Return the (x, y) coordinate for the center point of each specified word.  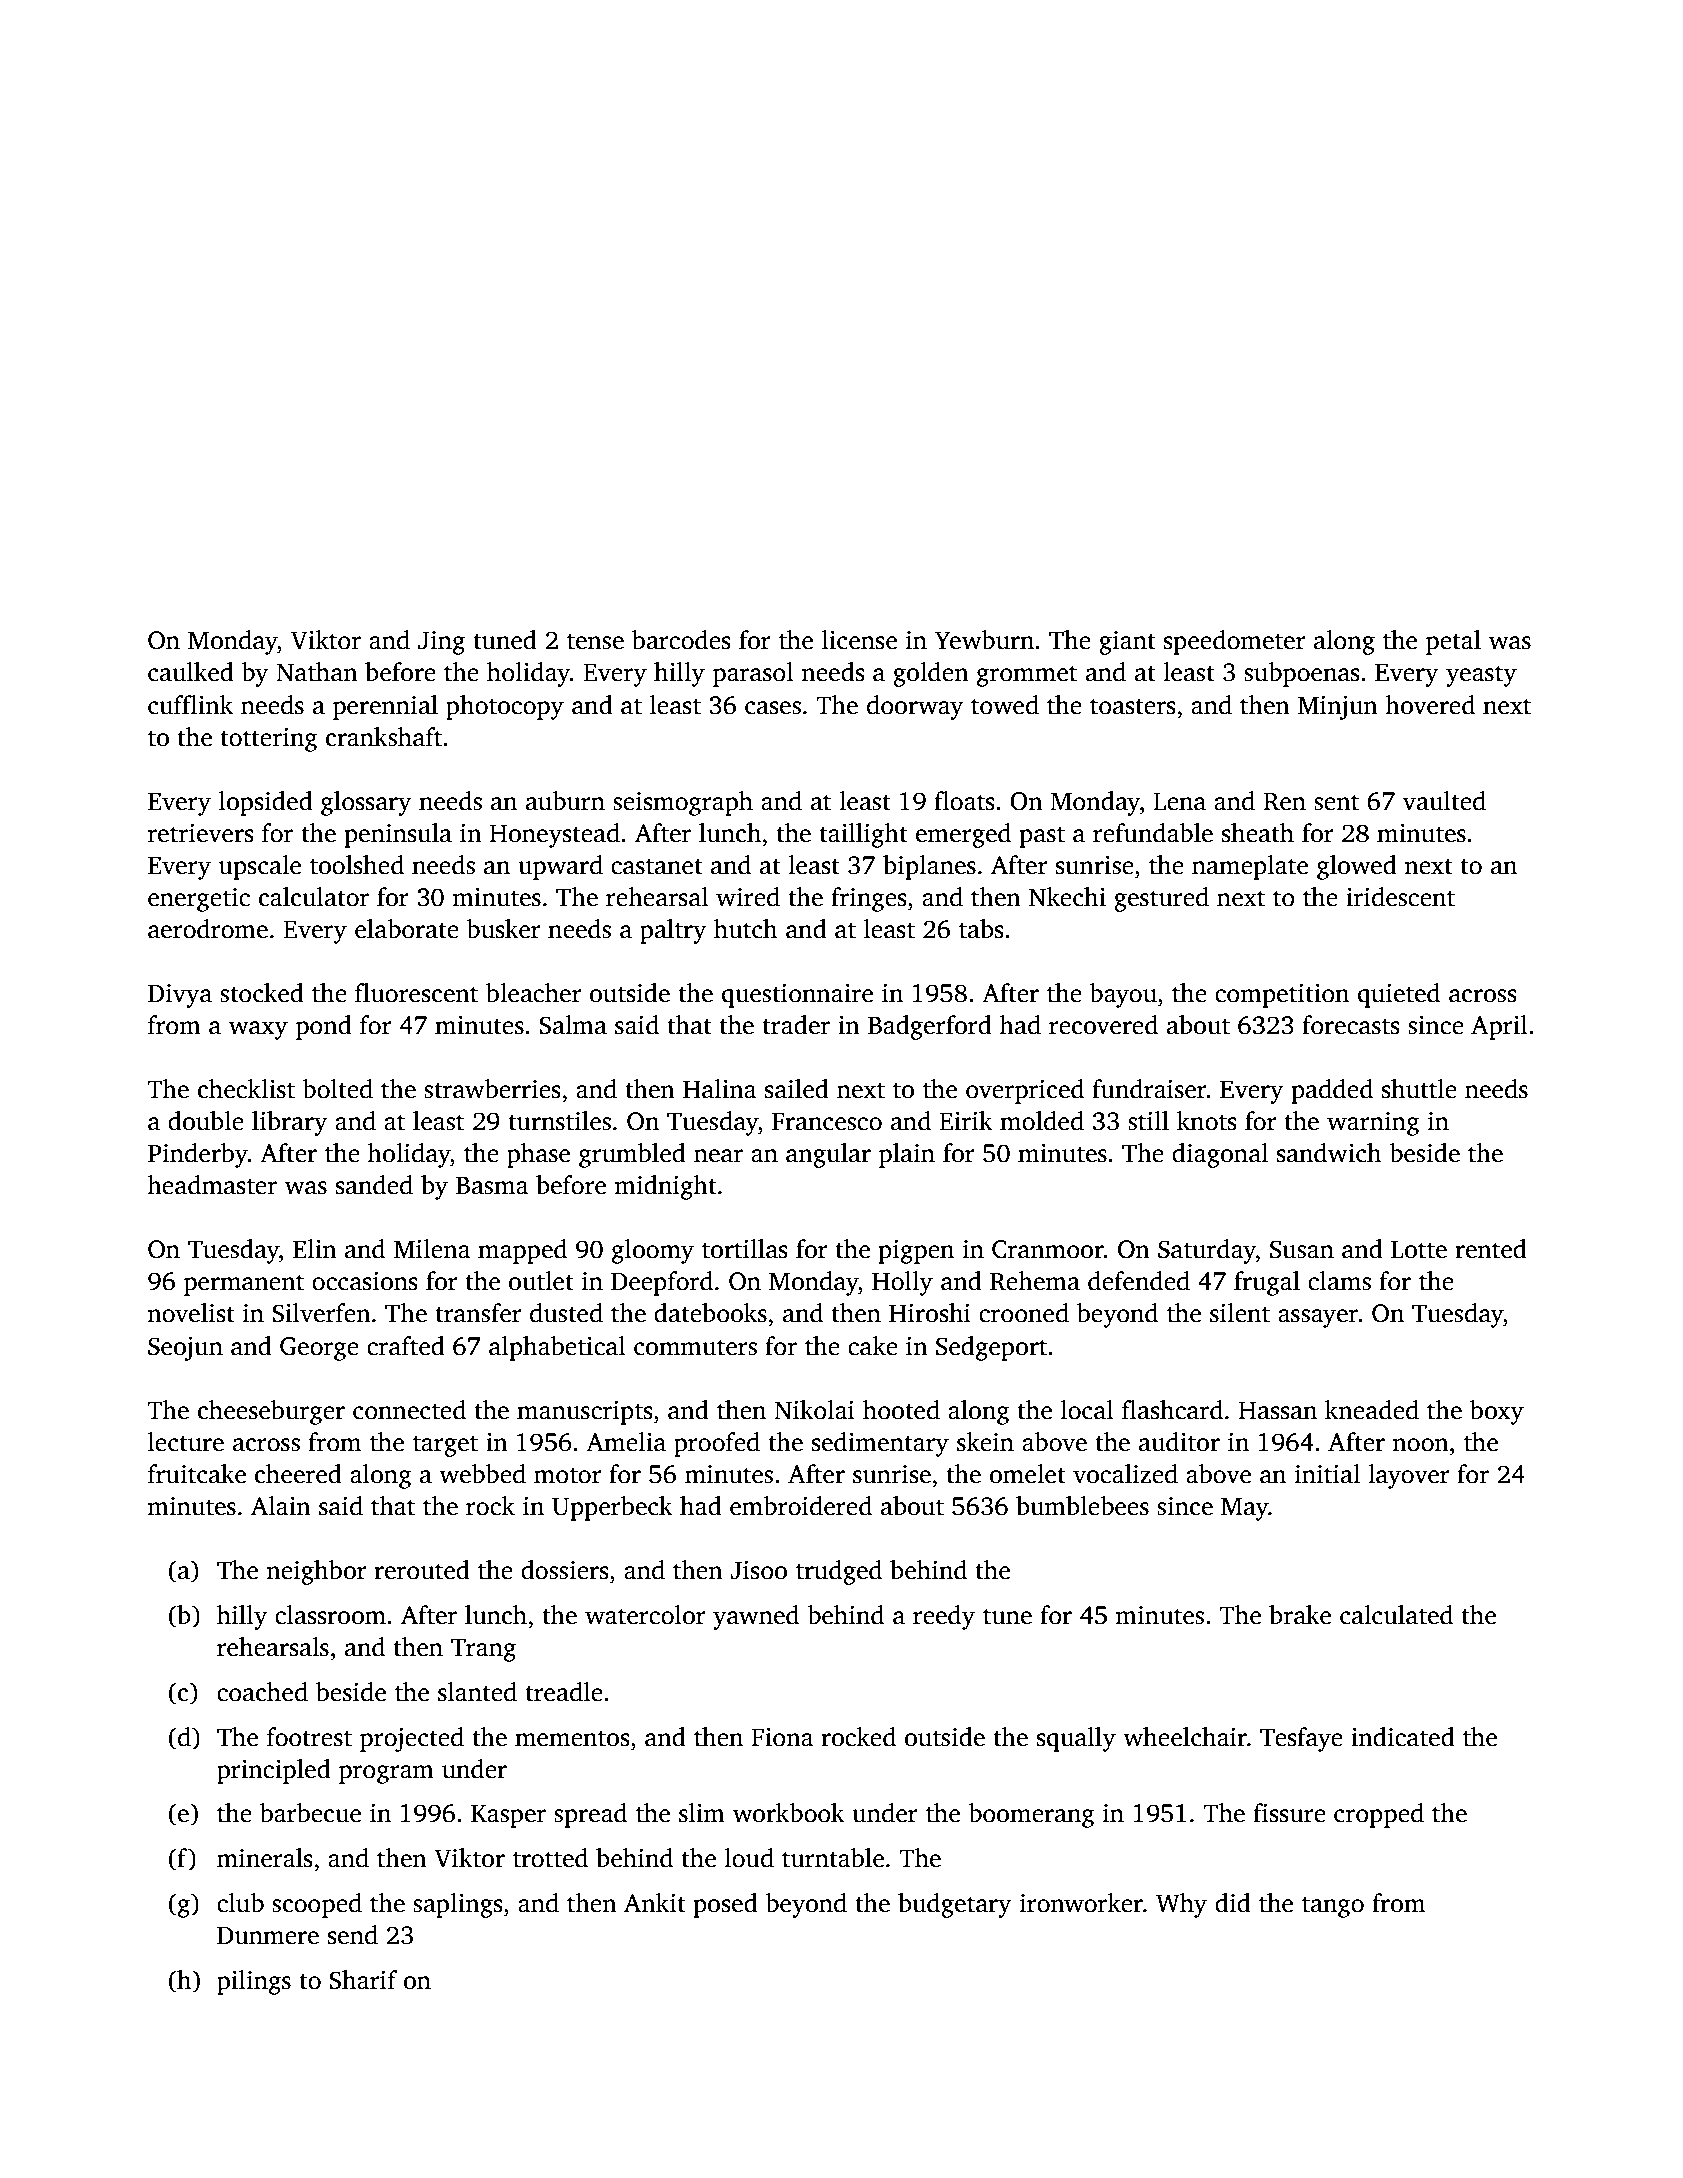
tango (1333, 1907)
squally (1076, 1739)
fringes (869, 899)
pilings (254, 1982)
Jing (441, 643)
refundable (1153, 833)
